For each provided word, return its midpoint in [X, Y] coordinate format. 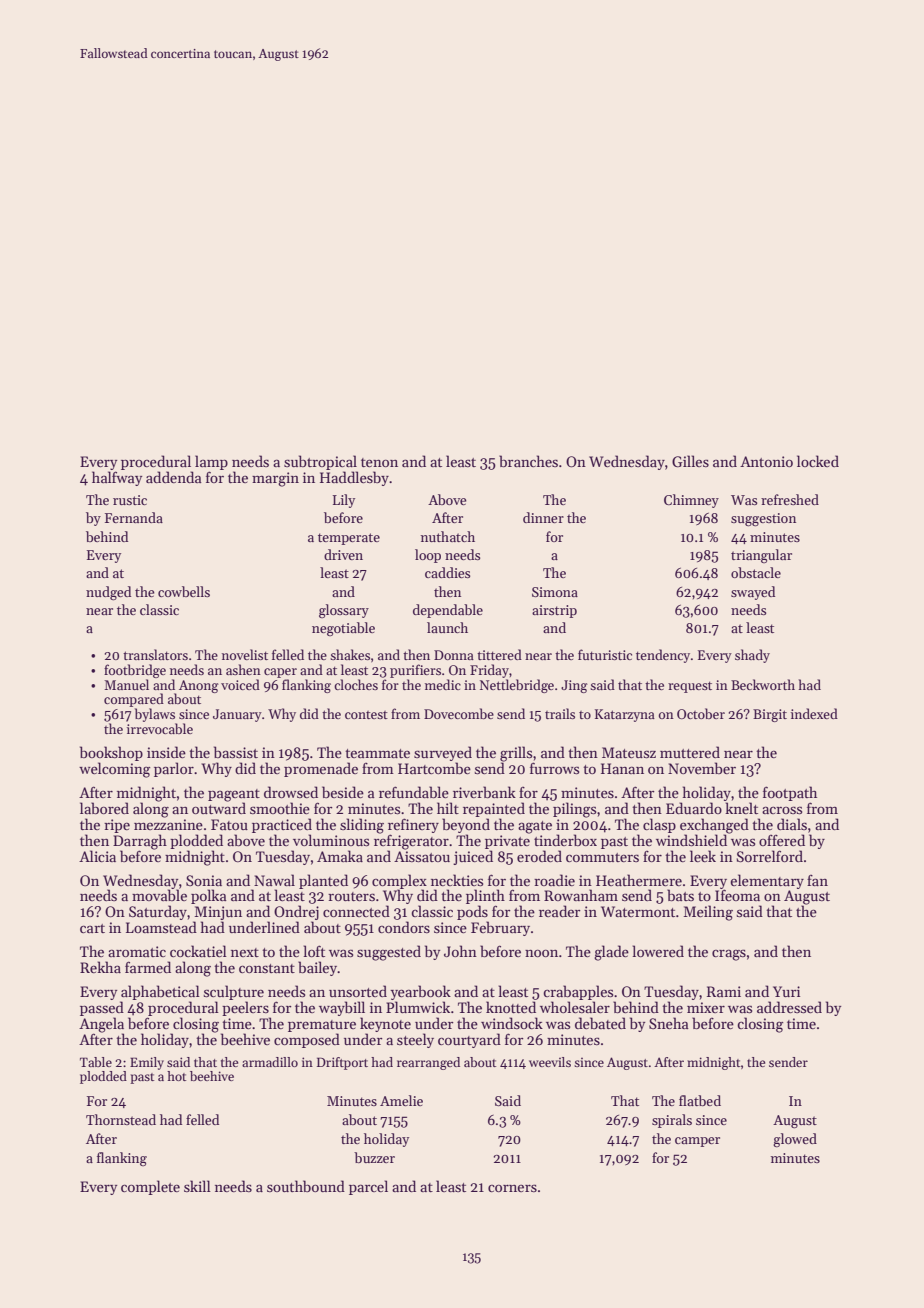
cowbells [184, 591]
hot [176, 1076]
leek [703, 856]
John [460, 951]
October [701, 713]
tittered [499, 654]
